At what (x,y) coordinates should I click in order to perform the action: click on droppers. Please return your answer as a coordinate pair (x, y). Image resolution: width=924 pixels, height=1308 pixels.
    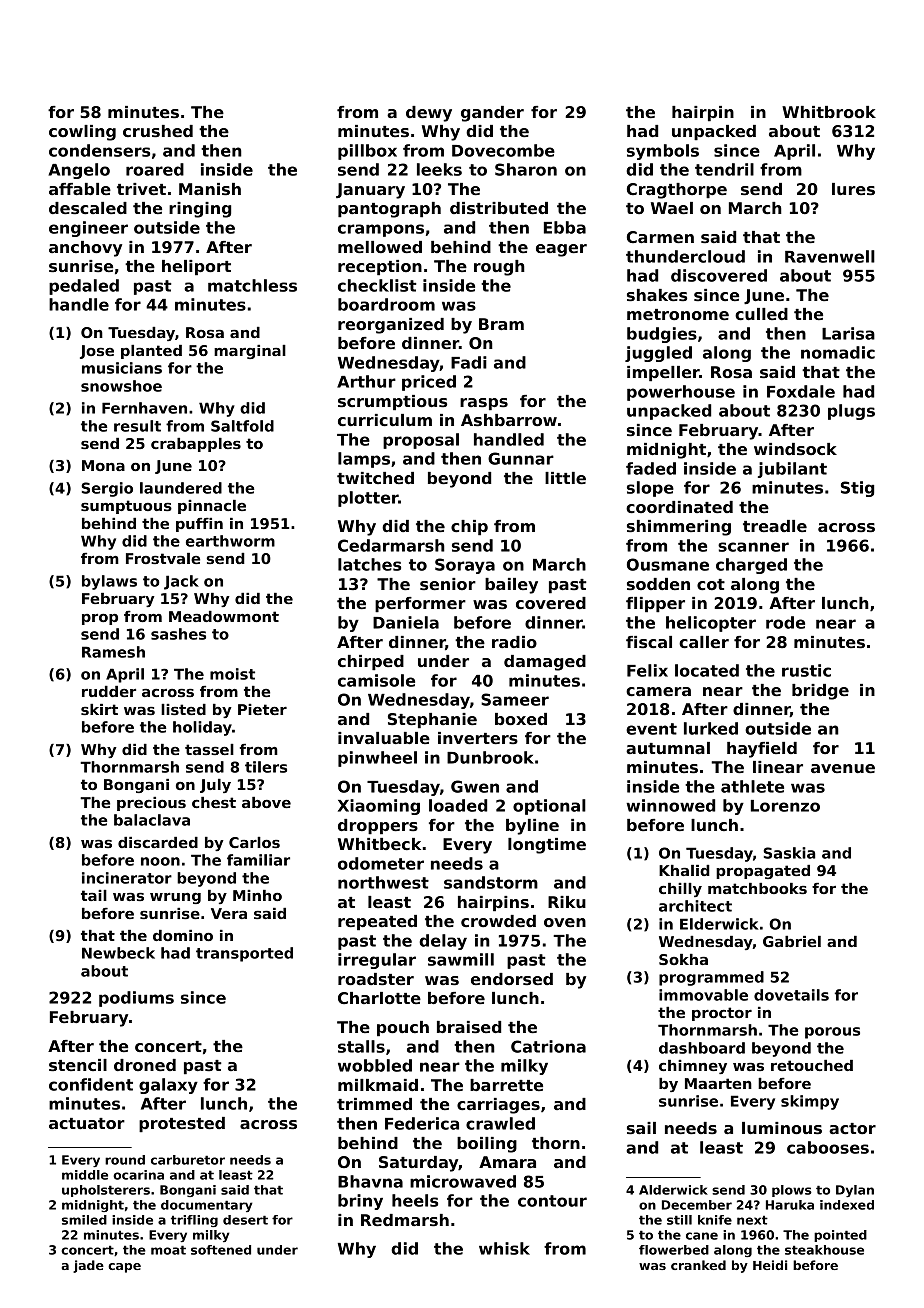
    Looking at the image, I should click on (378, 827).
